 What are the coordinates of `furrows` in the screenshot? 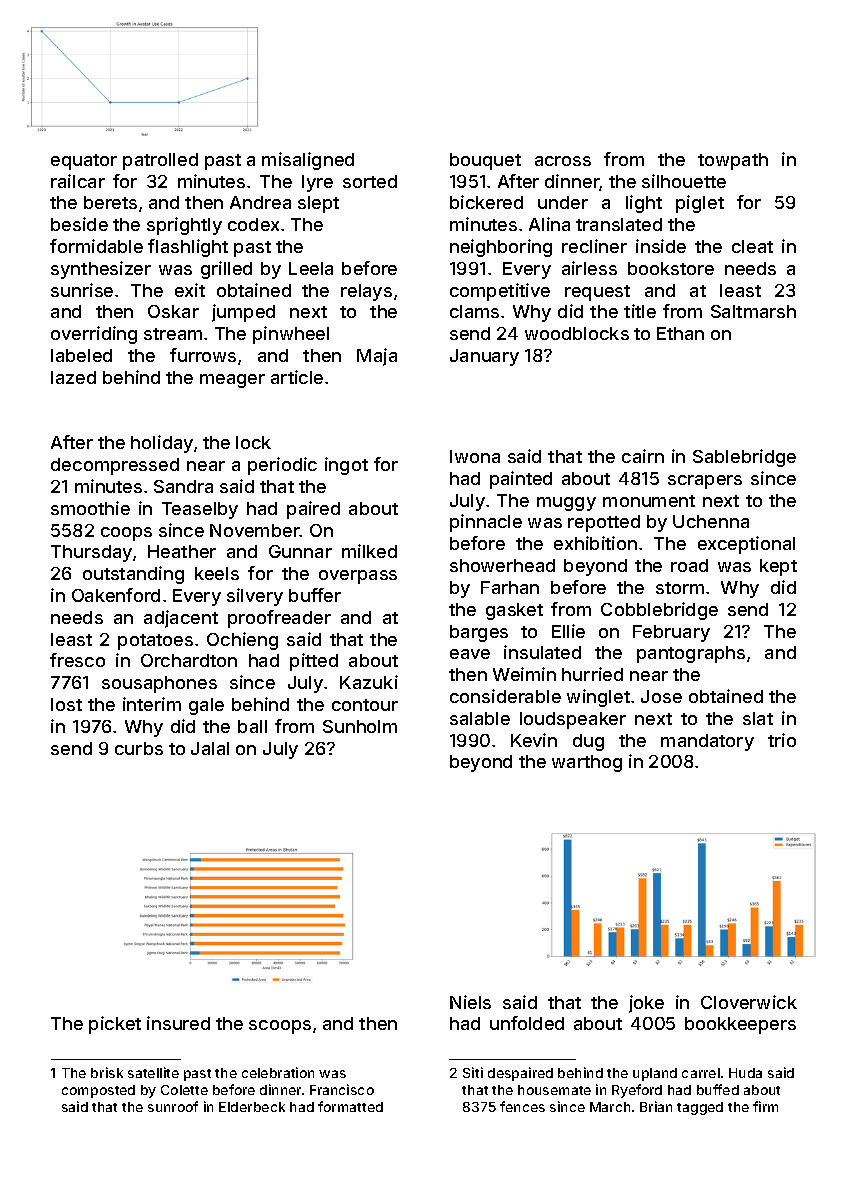 It's located at (203, 355).
